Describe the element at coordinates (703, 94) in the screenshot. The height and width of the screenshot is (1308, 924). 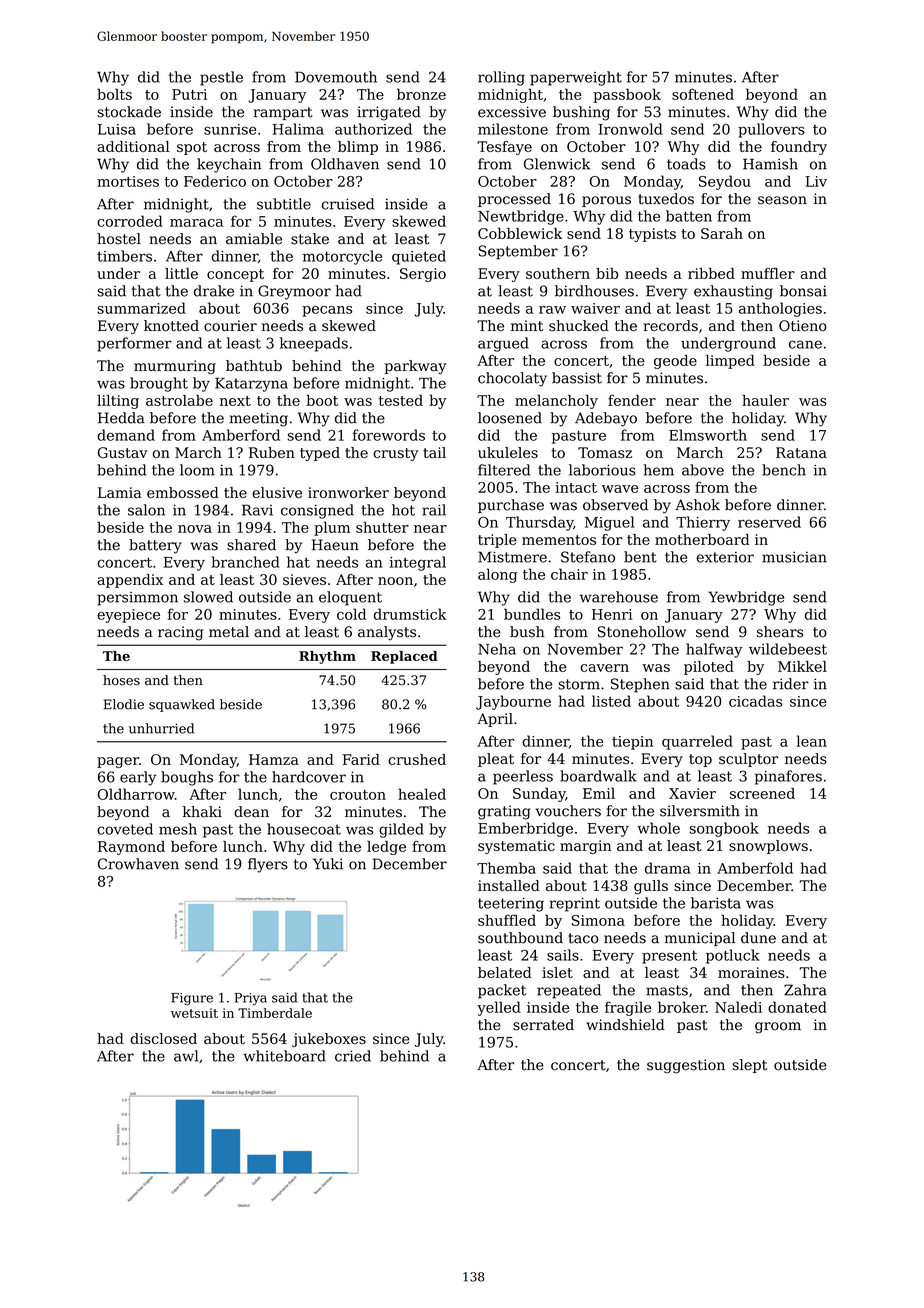
I see `softened` at that location.
